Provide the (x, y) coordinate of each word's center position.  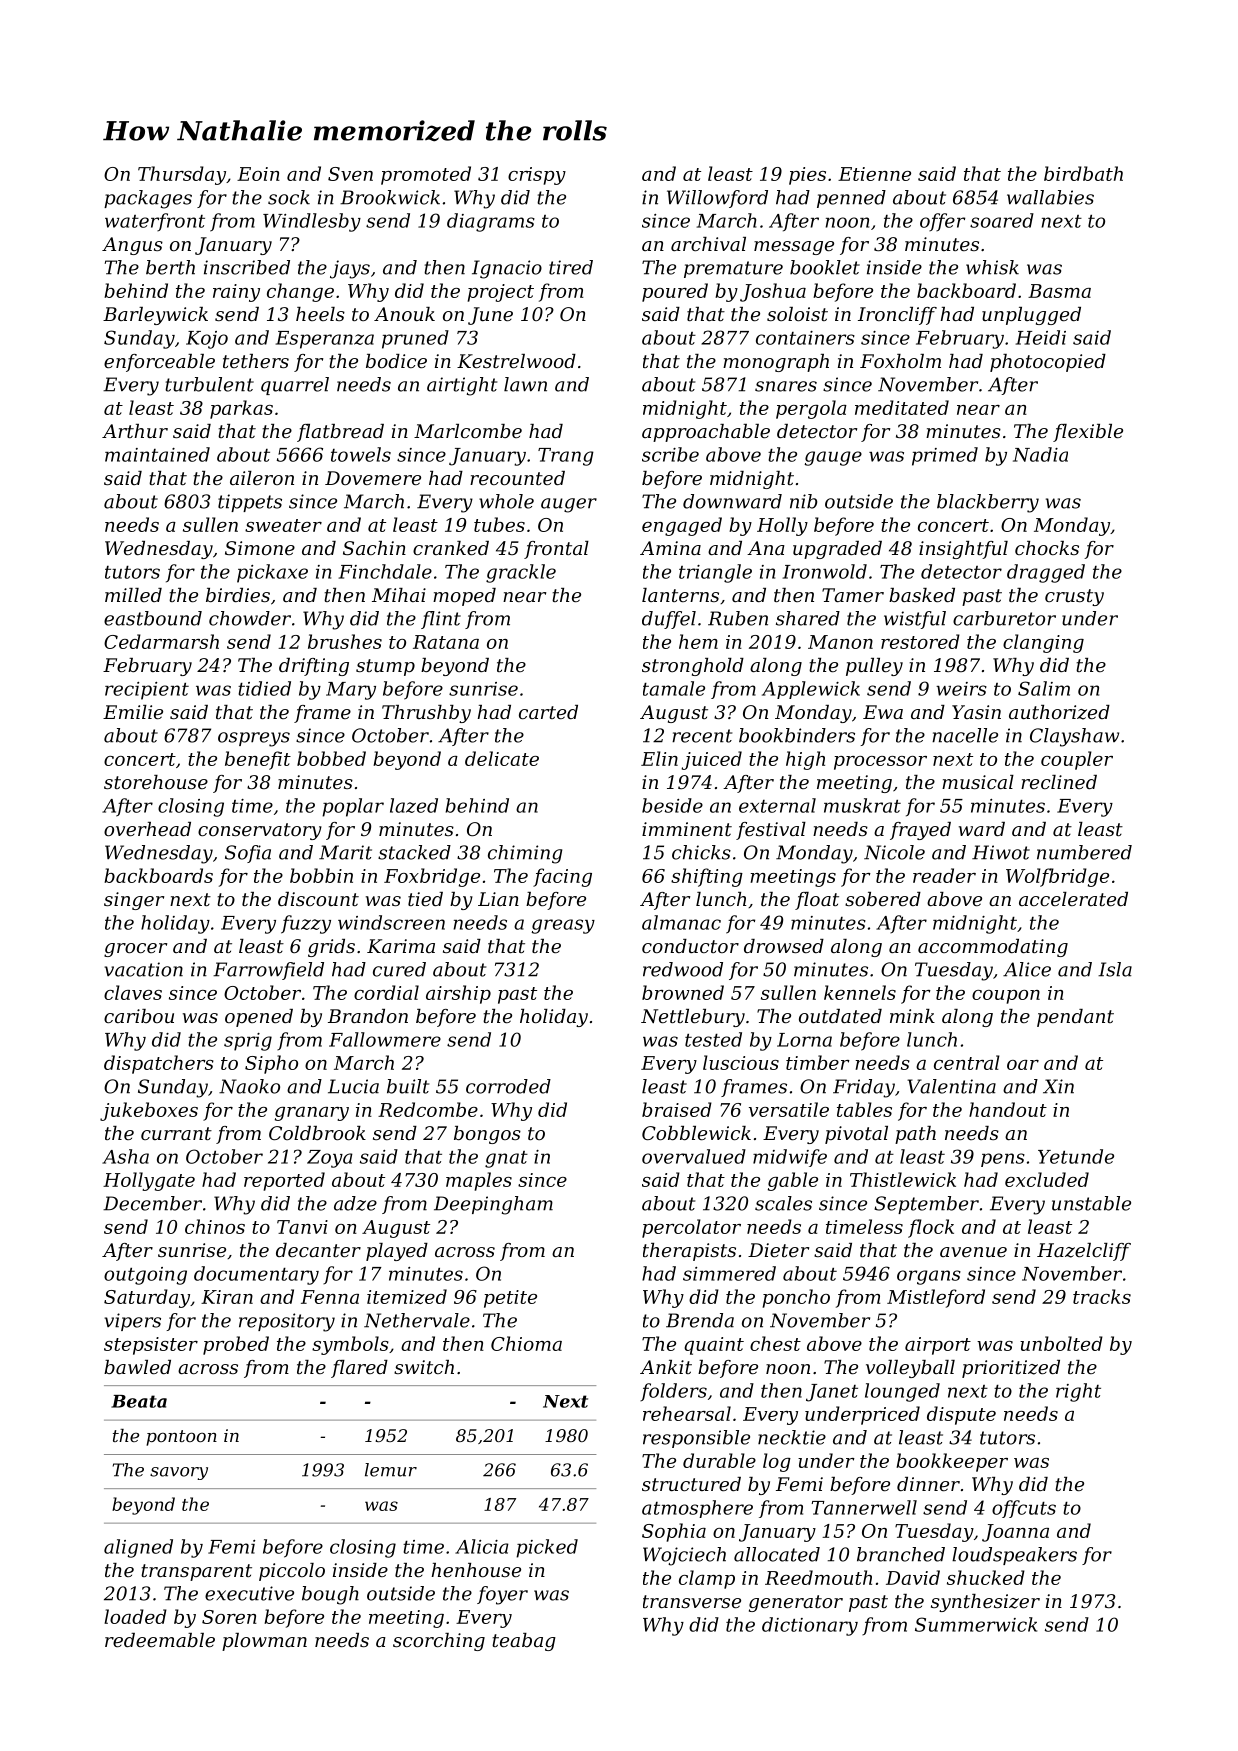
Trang (566, 457)
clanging (1043, 643)
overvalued (694, 1156)
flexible (1088, 433)
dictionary (810, 1626)
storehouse (156, 782)
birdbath (1083, 173)
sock (289, 197)
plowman (264, 1642)
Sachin (374, 548)
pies (807, 176)
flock (931, 1228)
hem (698, 641)
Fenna (330, 1297)
